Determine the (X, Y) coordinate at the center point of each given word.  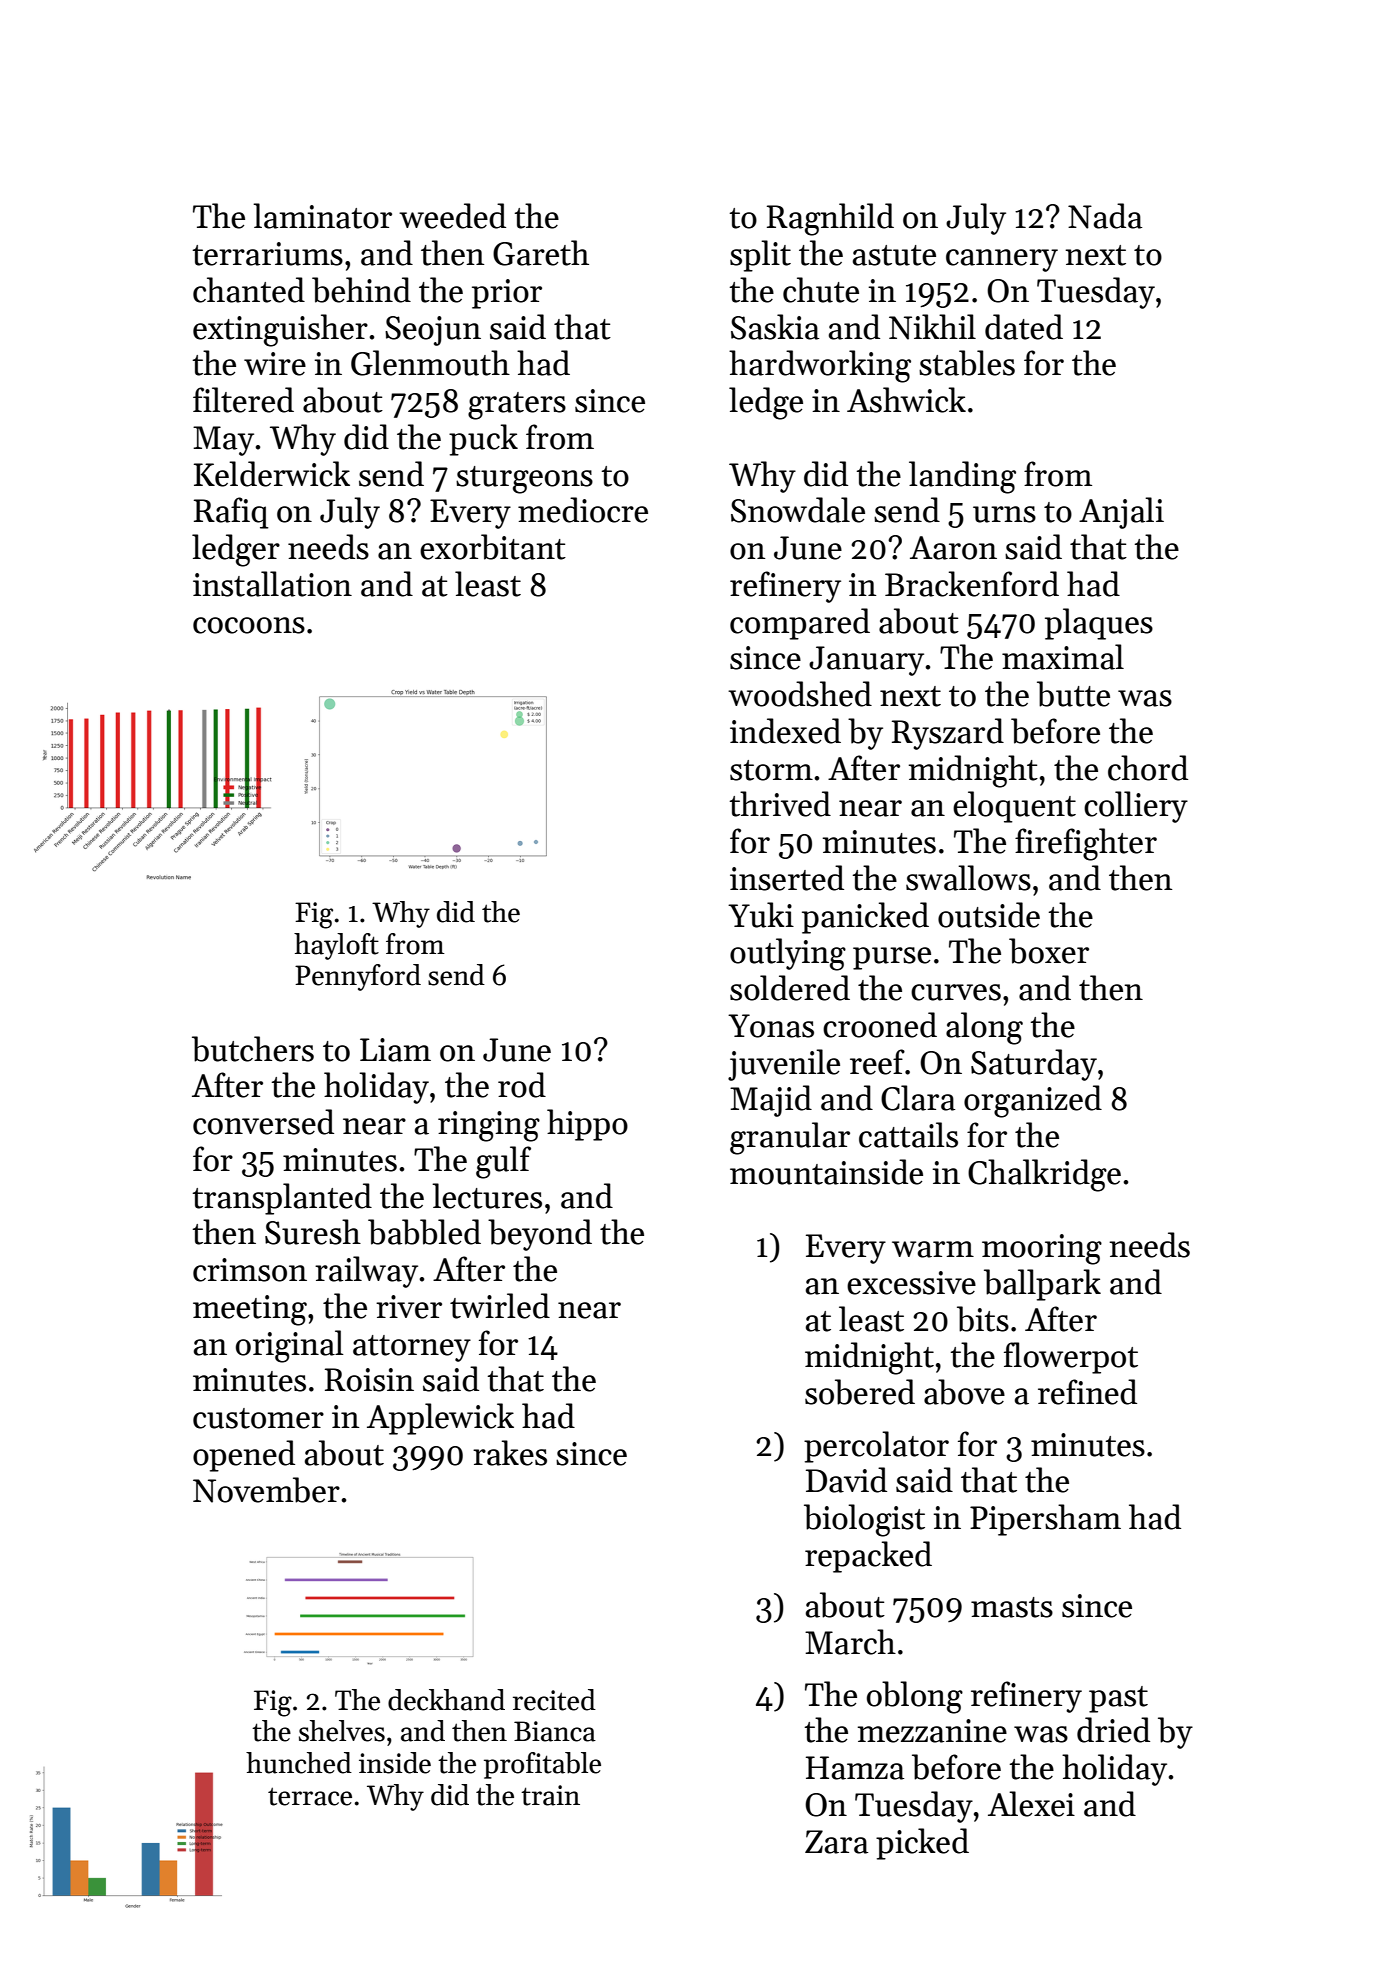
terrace (310, 1796)
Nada (1105, 216)
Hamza (855, 1768)
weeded (452, 216)
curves (956, 992)
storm (771, 770)
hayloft (336, 946)
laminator (322, 216)
